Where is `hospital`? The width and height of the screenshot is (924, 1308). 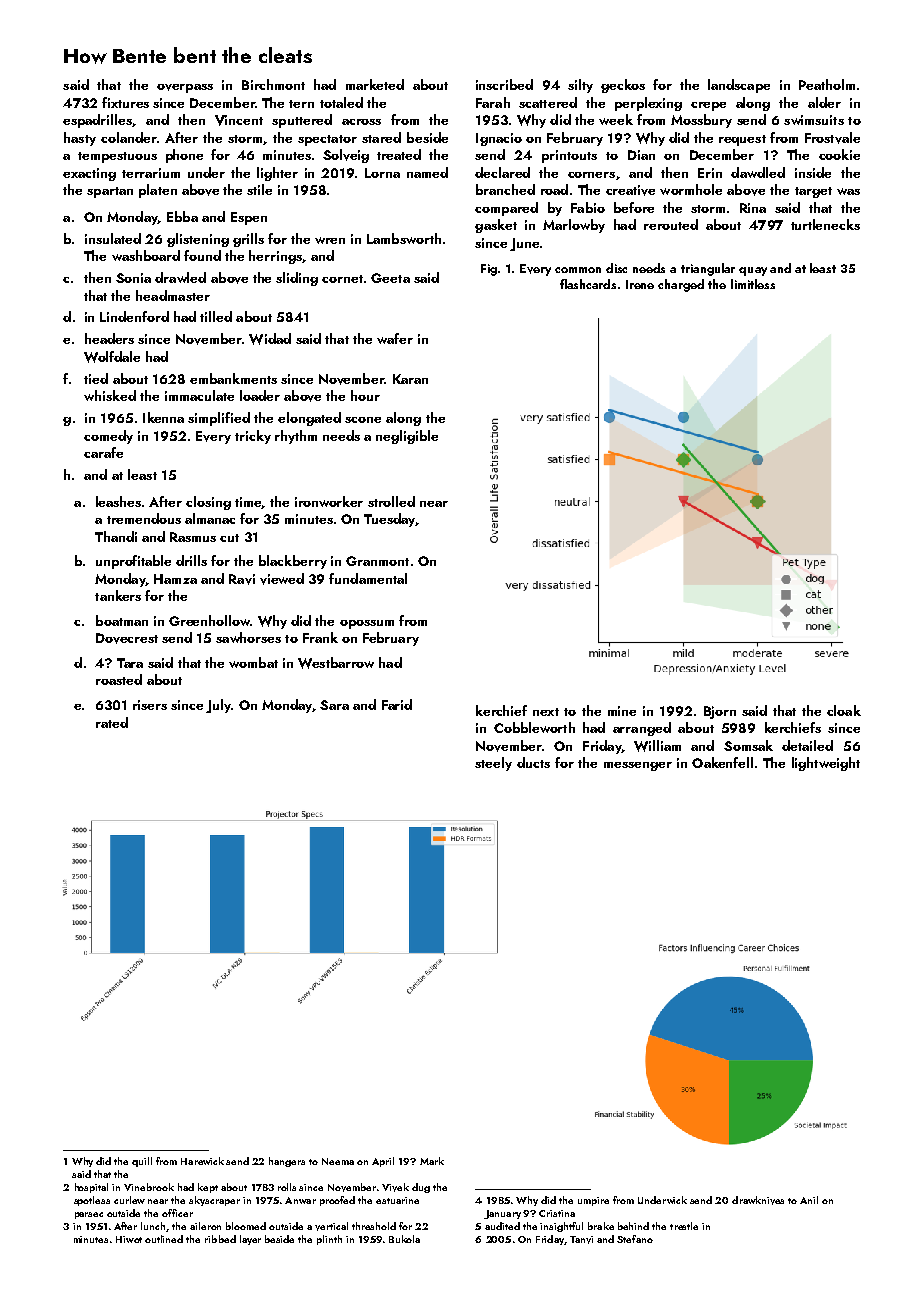 hospital is located at coordinates (91, 1188).
